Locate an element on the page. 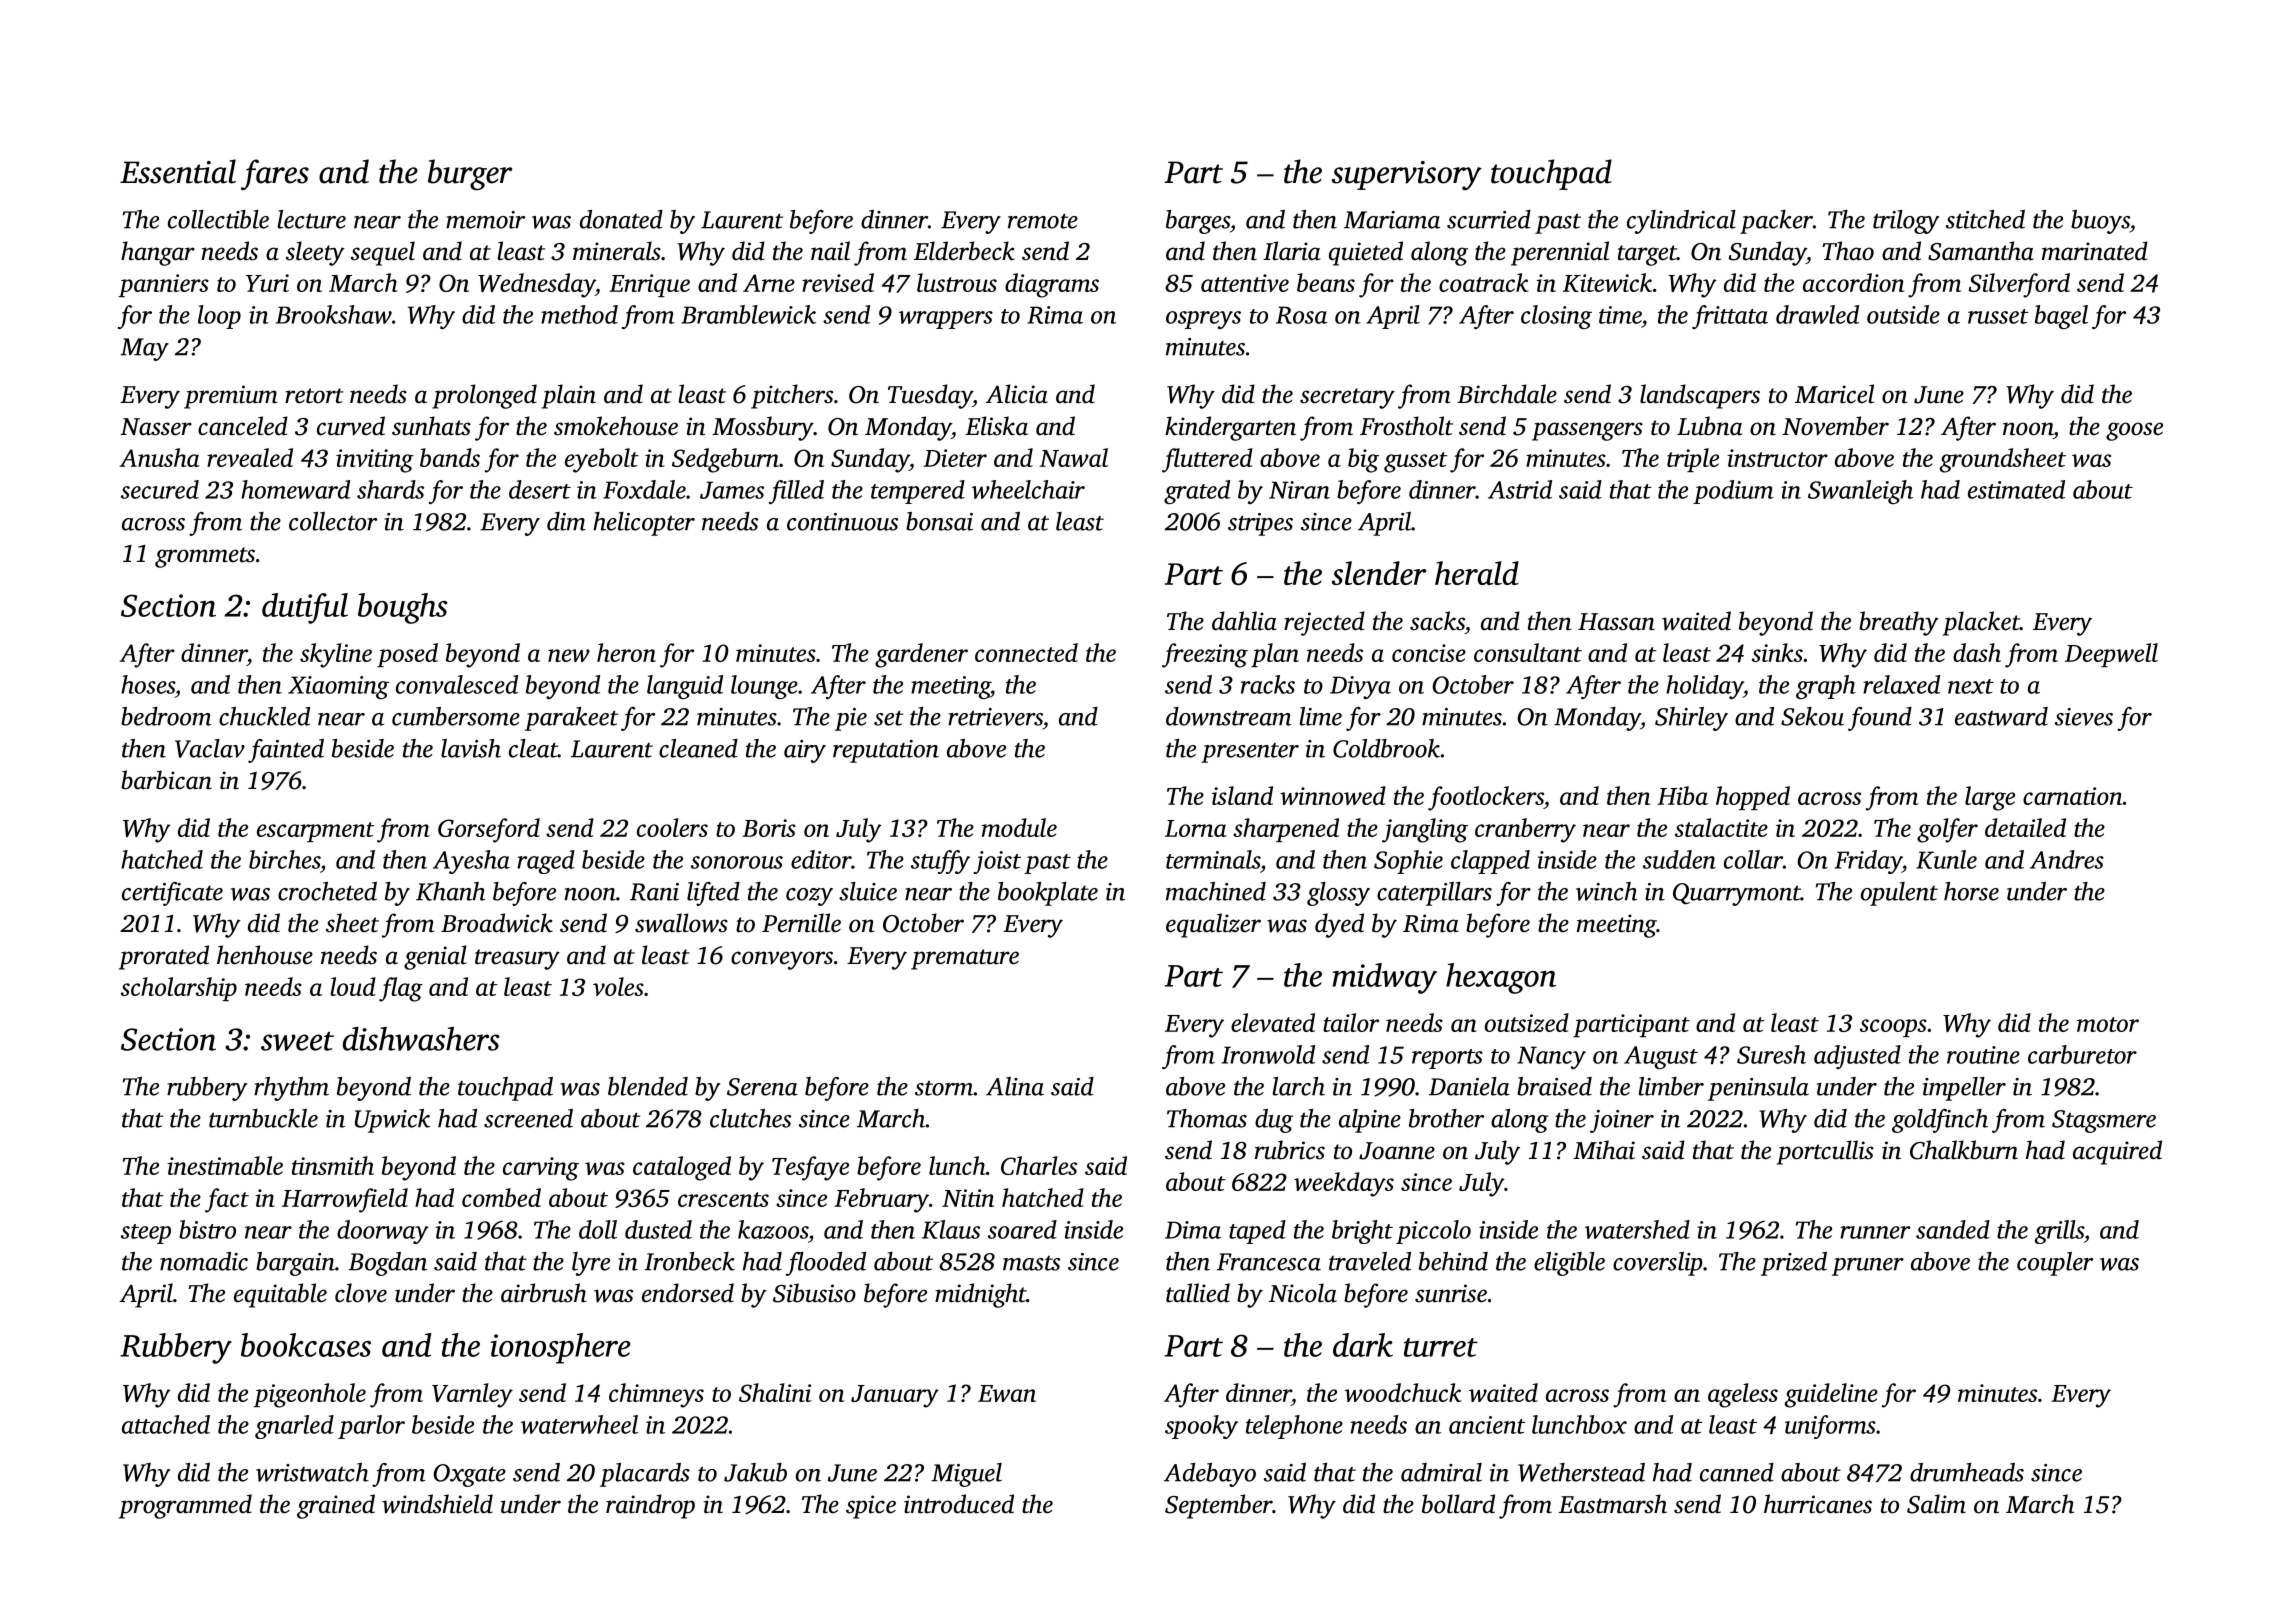 This document has width=2294, height=1622. revised is located at coordinates (838, 282).
